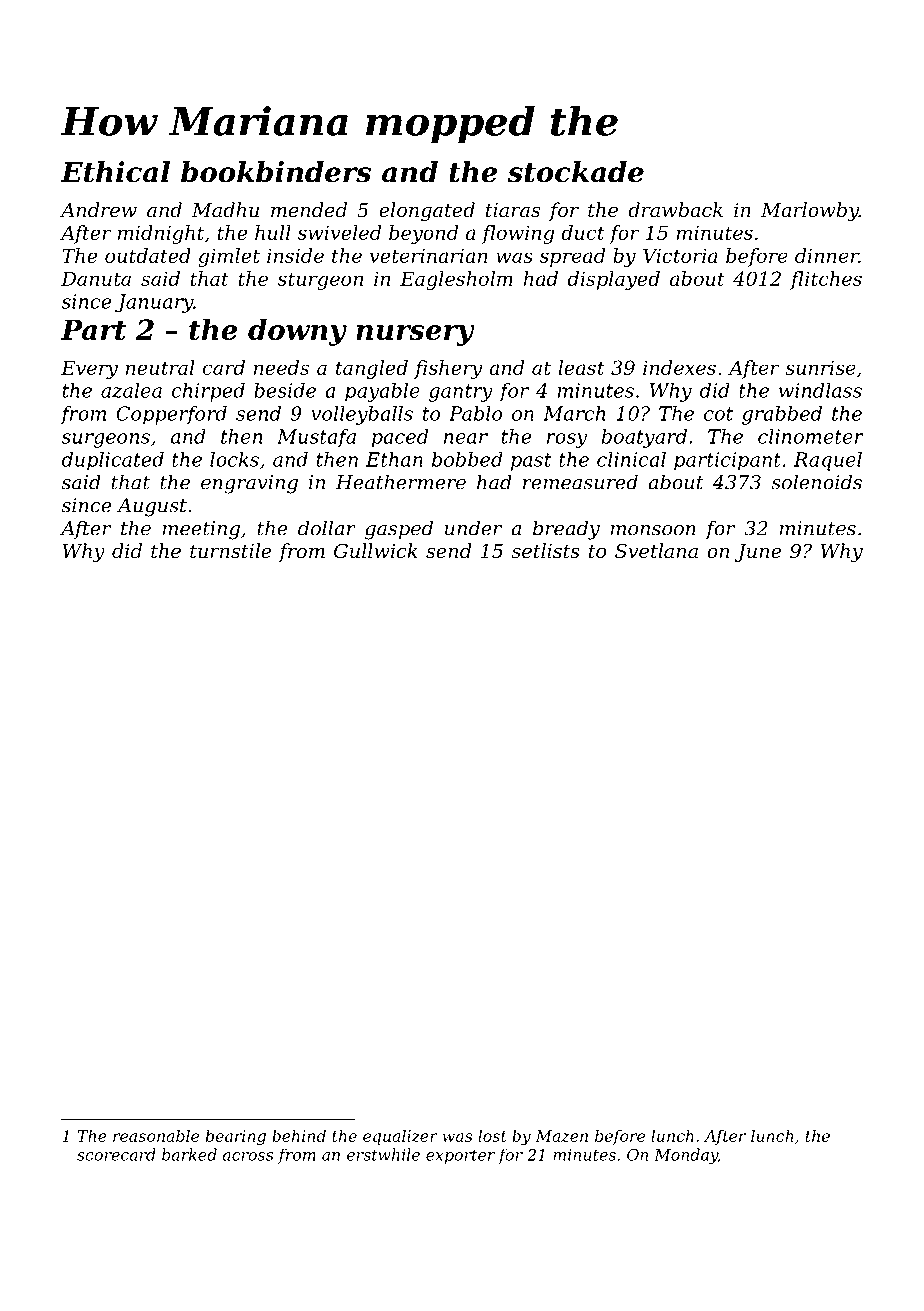 Image resolution: width=924 pixels, height=1311 pixels. Describe the element at coordinates (230, 550) in the screenshot. I see `turnstile` at that location.
